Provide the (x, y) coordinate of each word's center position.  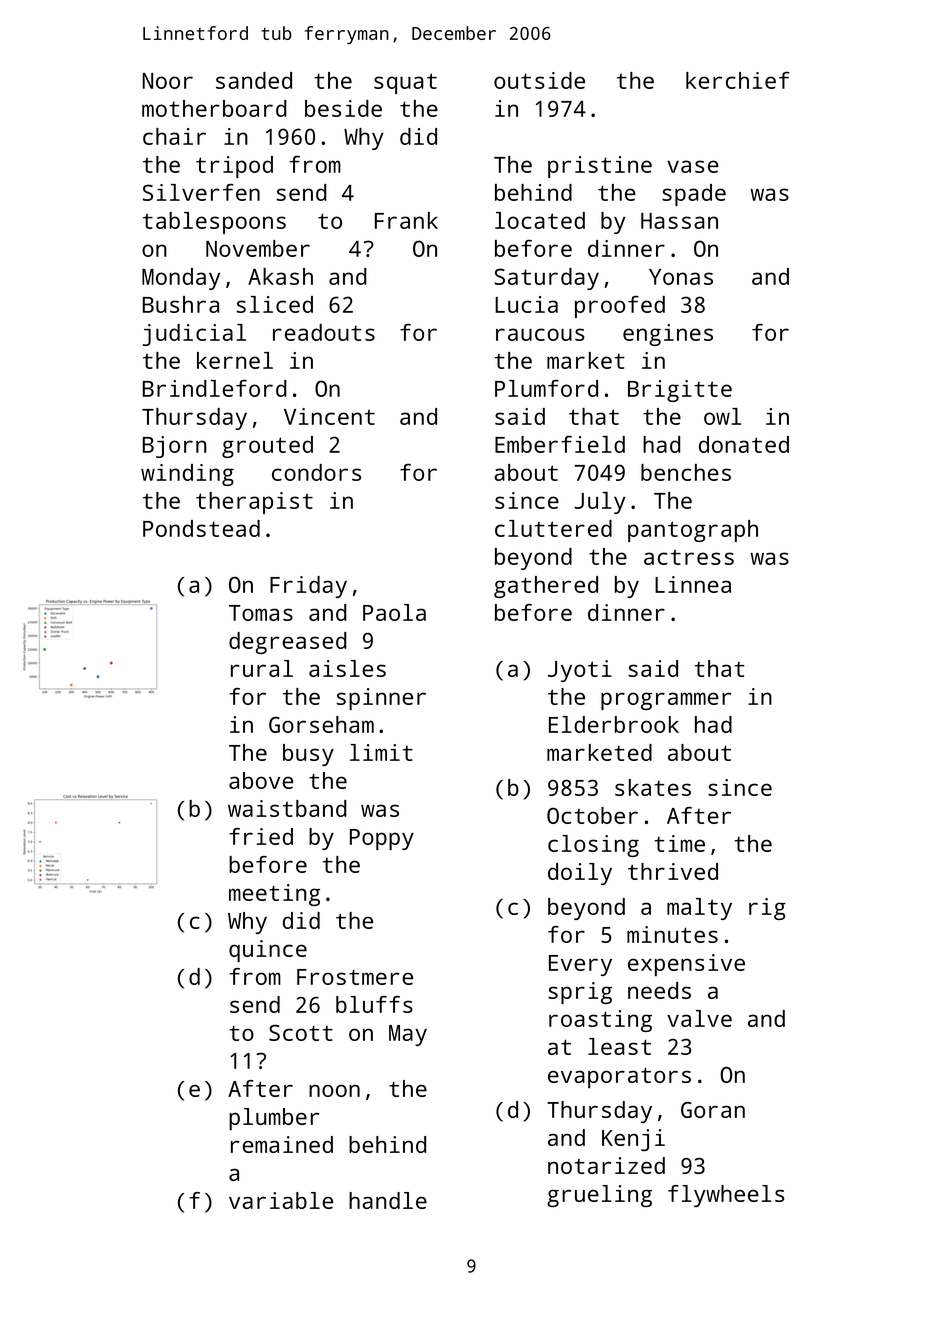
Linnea (693, 584)
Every (580, 965)
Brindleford (215, 388)
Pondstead (201, 528)
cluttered (553, 528)
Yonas (681, 277)
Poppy (382, 839)
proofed (620, 307)
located (540, 220)
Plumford (546, 388)
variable (281, 1200)
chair (174, 136)
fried (261, 836)
